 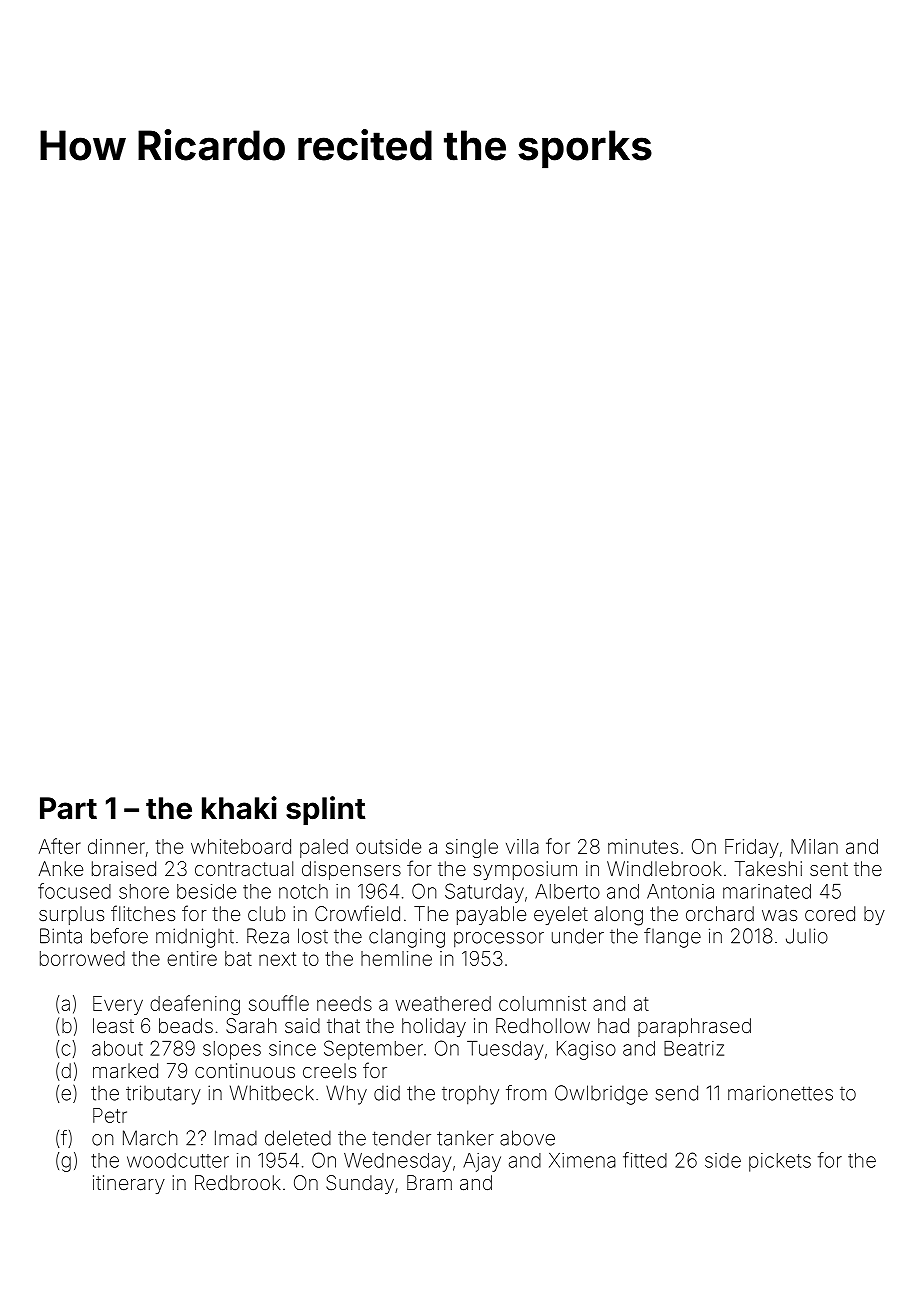 I want to click on above, so click(x=527, y=1138).
